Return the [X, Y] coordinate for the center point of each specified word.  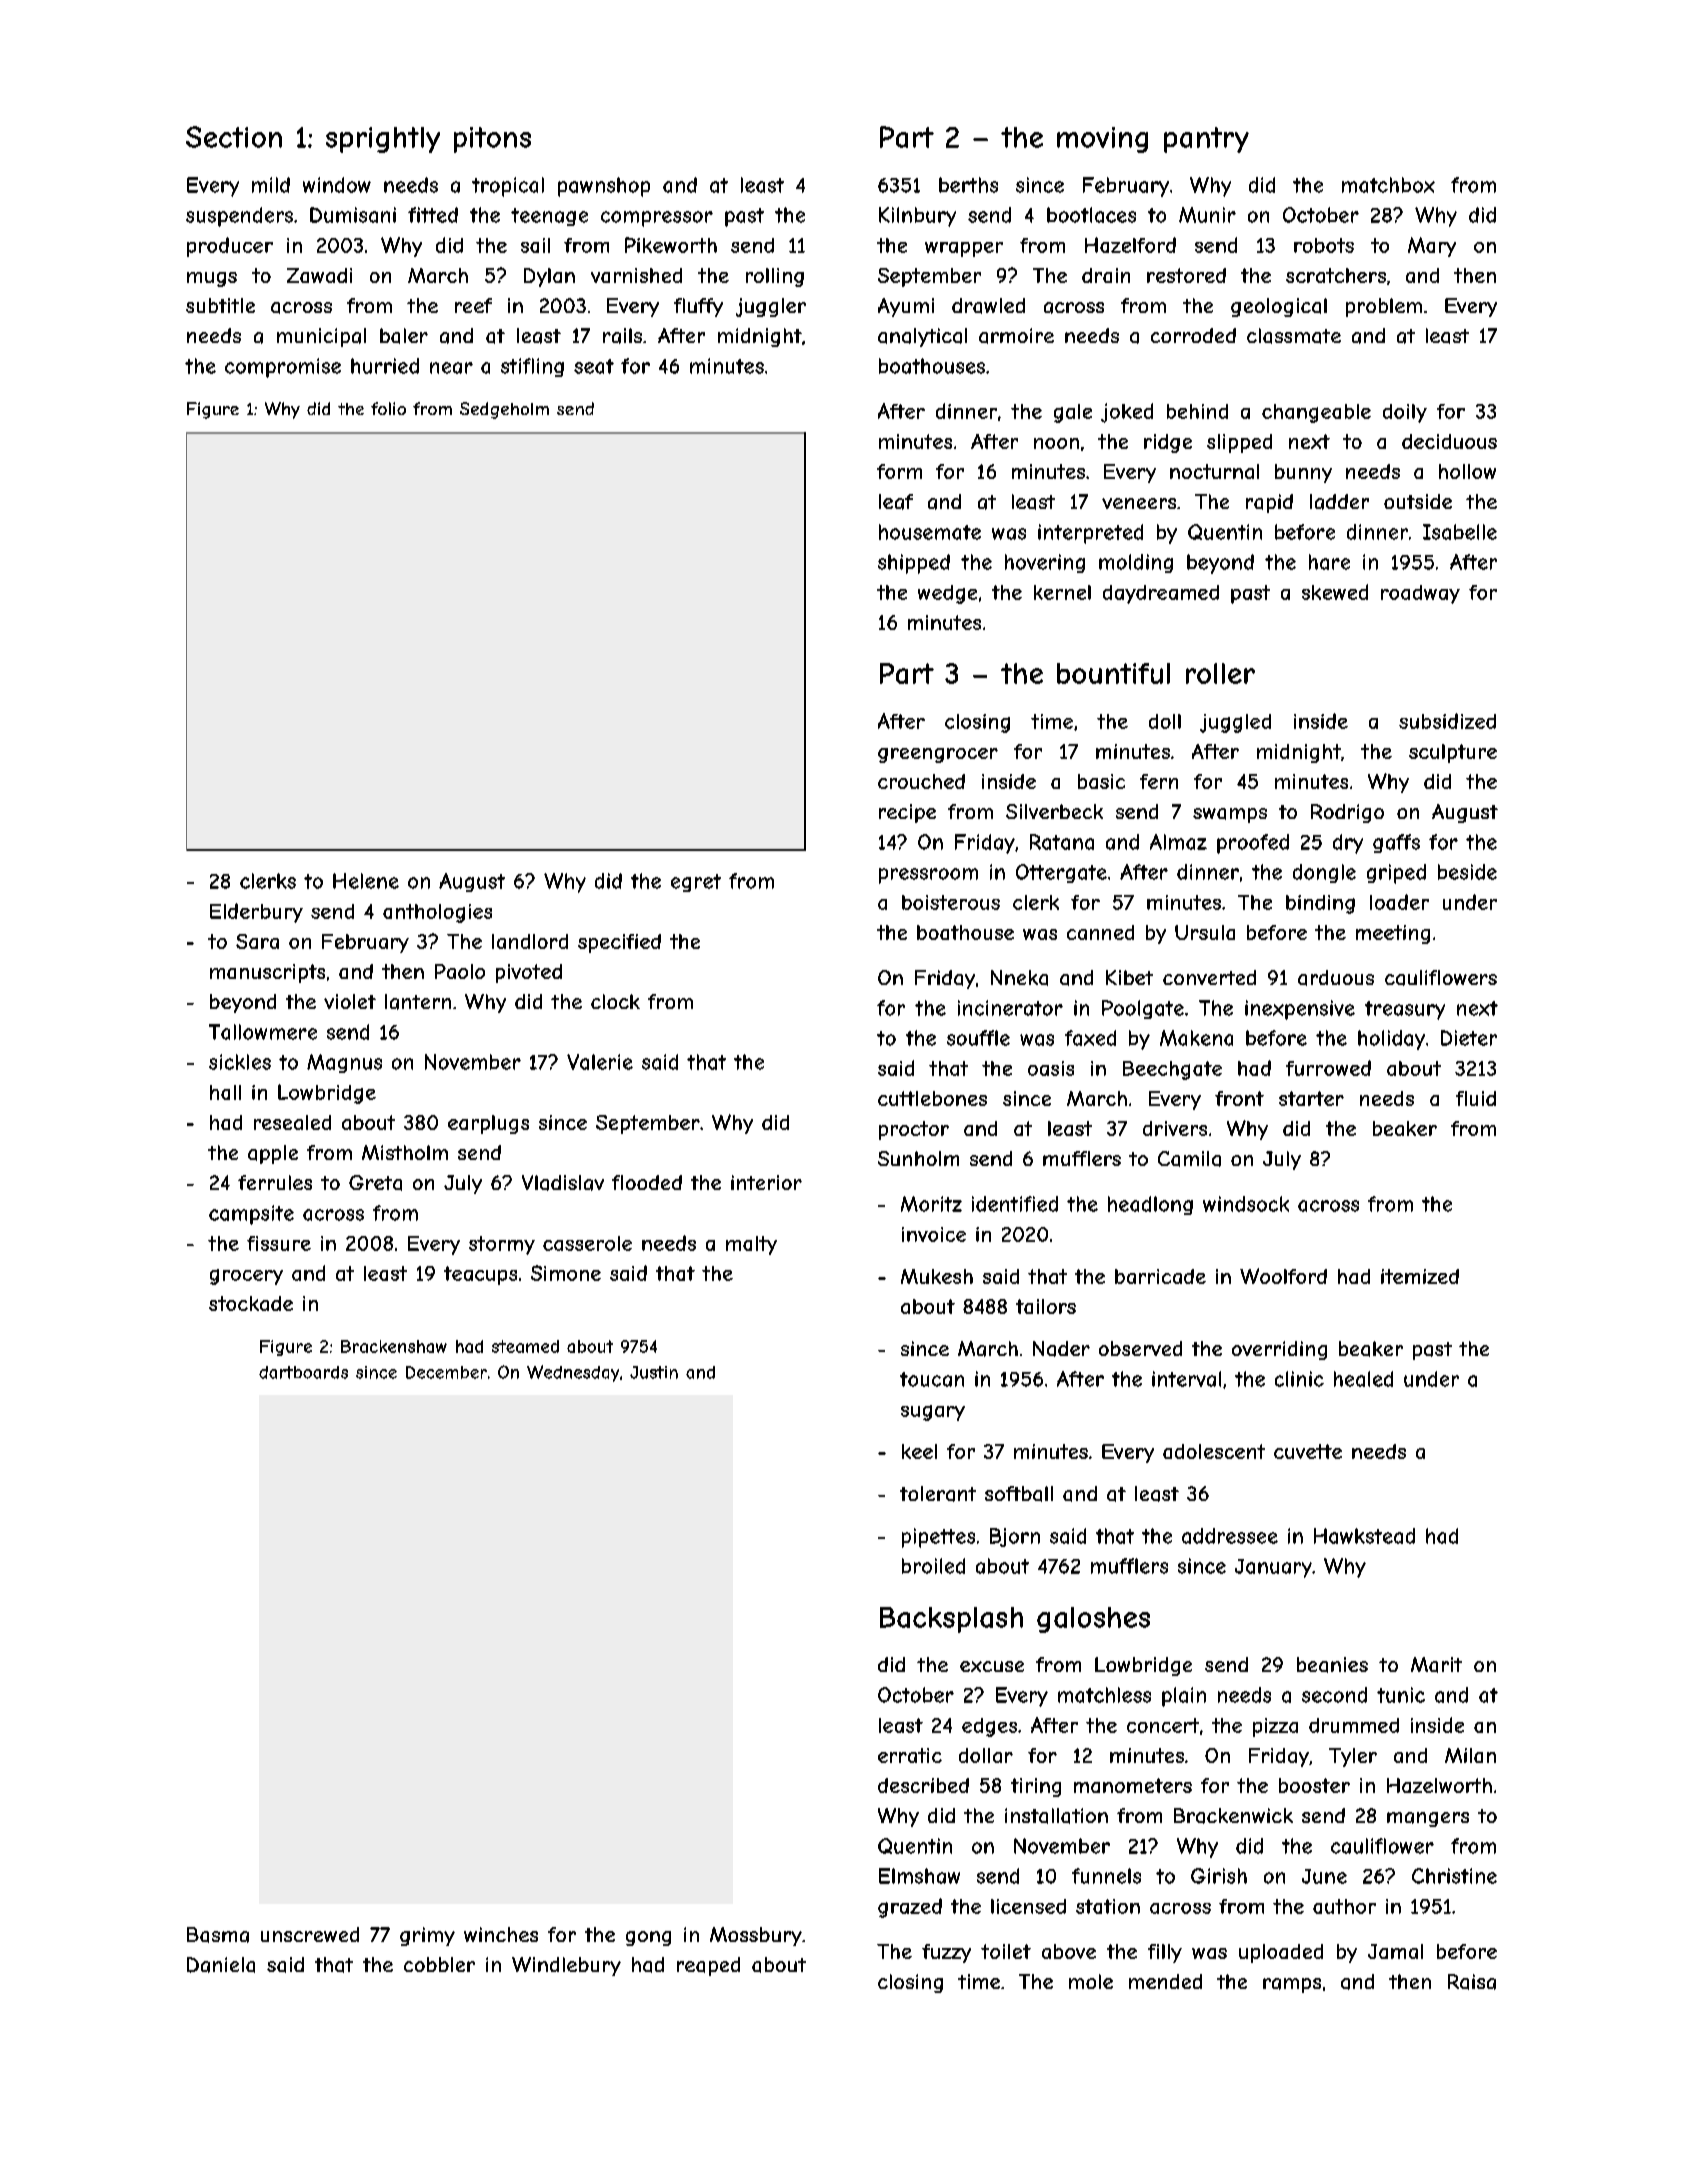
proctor [914, 1130]
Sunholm [918, 1158]
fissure [279, 1243]
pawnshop [604, 187]
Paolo [460, 971]
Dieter [1469, 1038]
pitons [492, 140]
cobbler [439, 1964]
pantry [1206, 140]
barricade [1160, 1276]
